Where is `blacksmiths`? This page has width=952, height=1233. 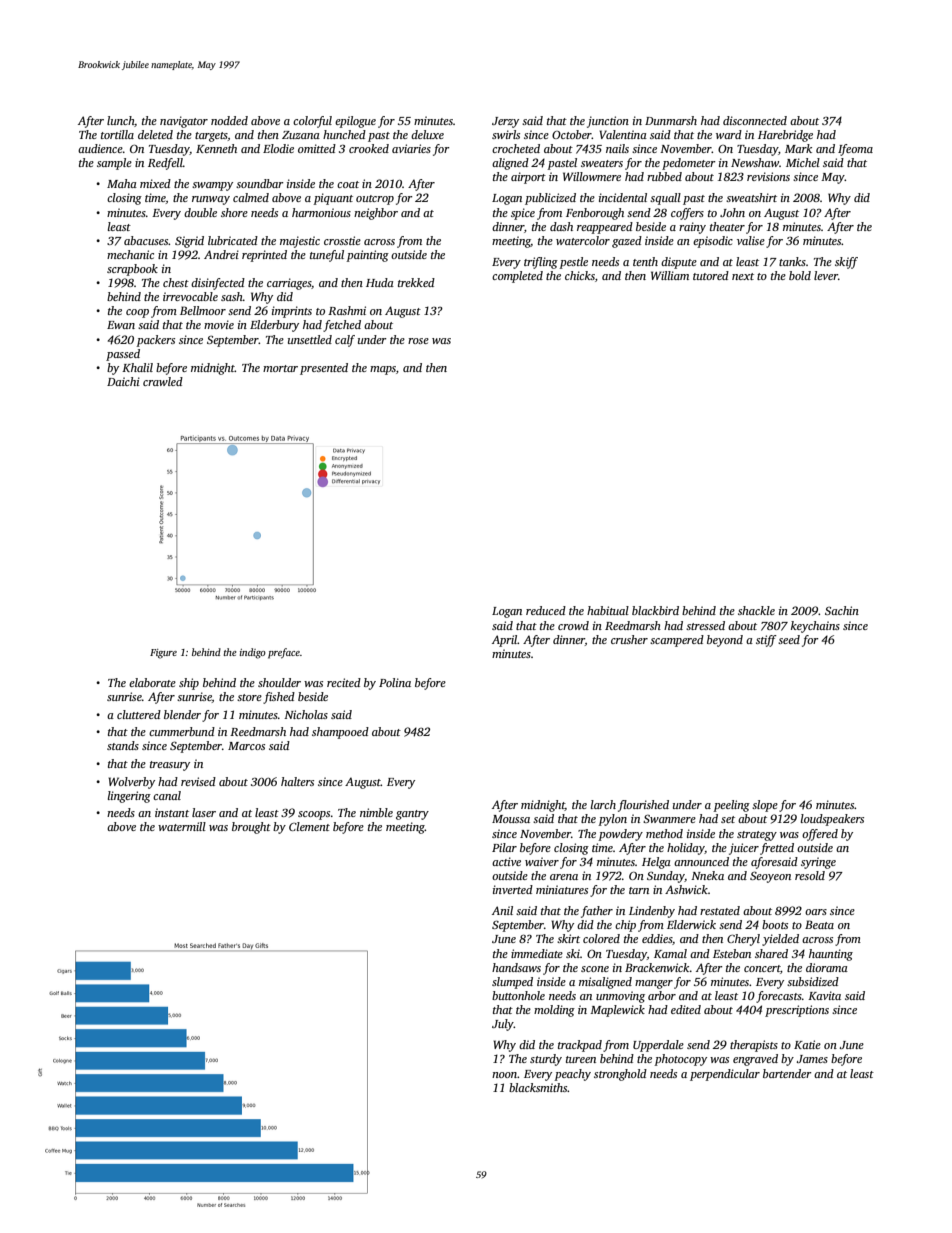 blacksmiths is located at coordinates (538, 1087).
